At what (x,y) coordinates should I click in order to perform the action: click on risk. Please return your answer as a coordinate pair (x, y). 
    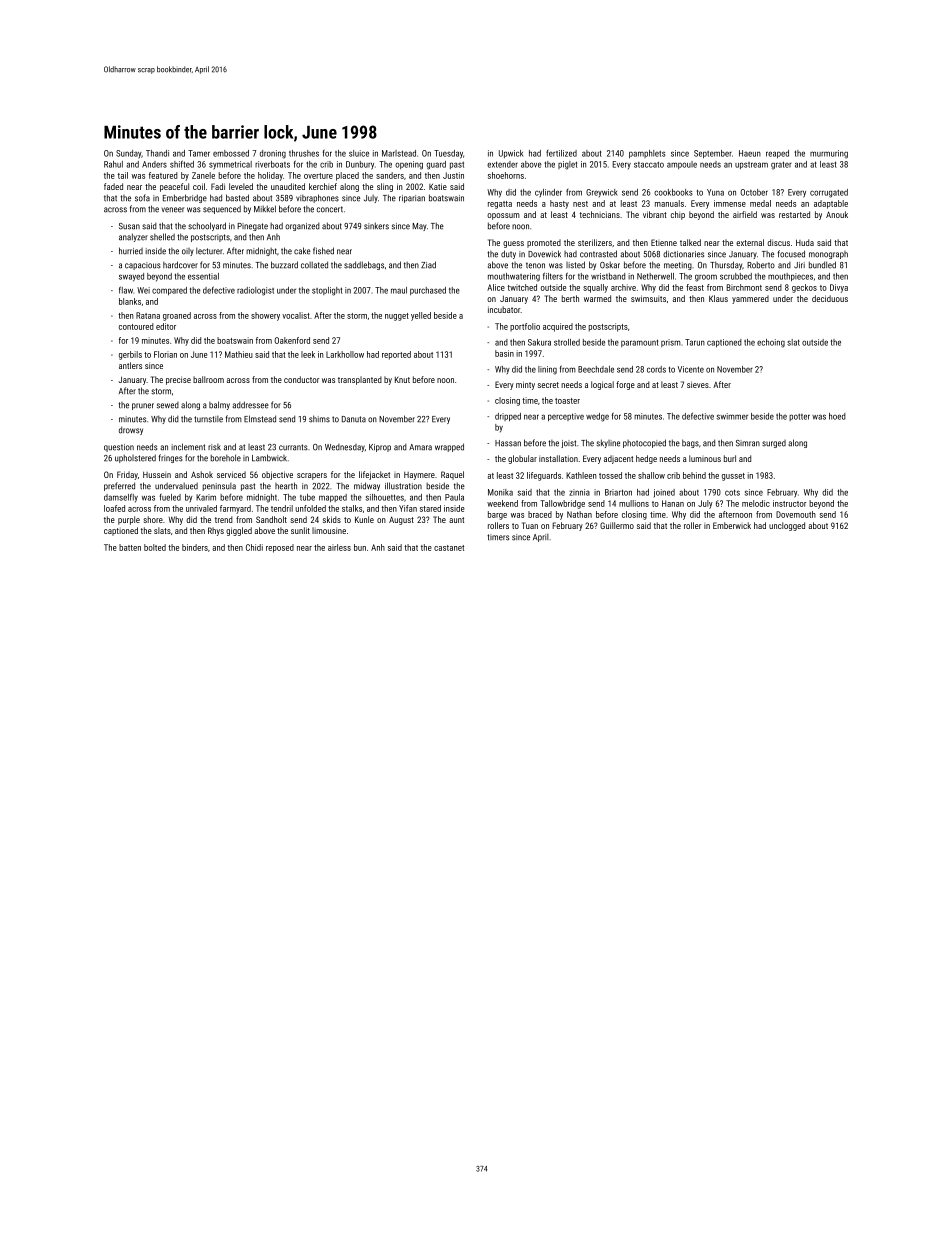
    Looking at the image, I should click on (214, 447).
